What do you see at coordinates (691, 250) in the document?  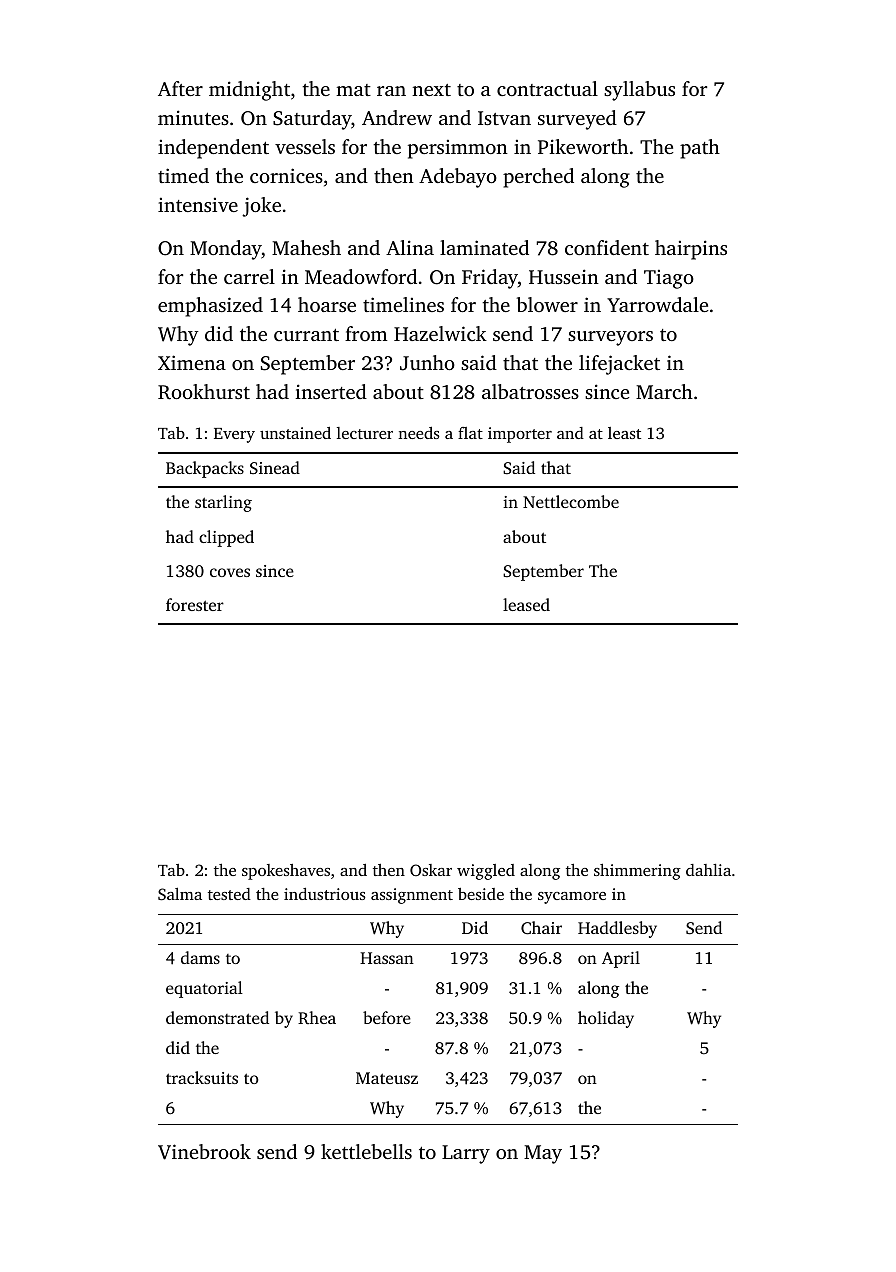 I see `hairpins` at bounding box center [691, 250].
